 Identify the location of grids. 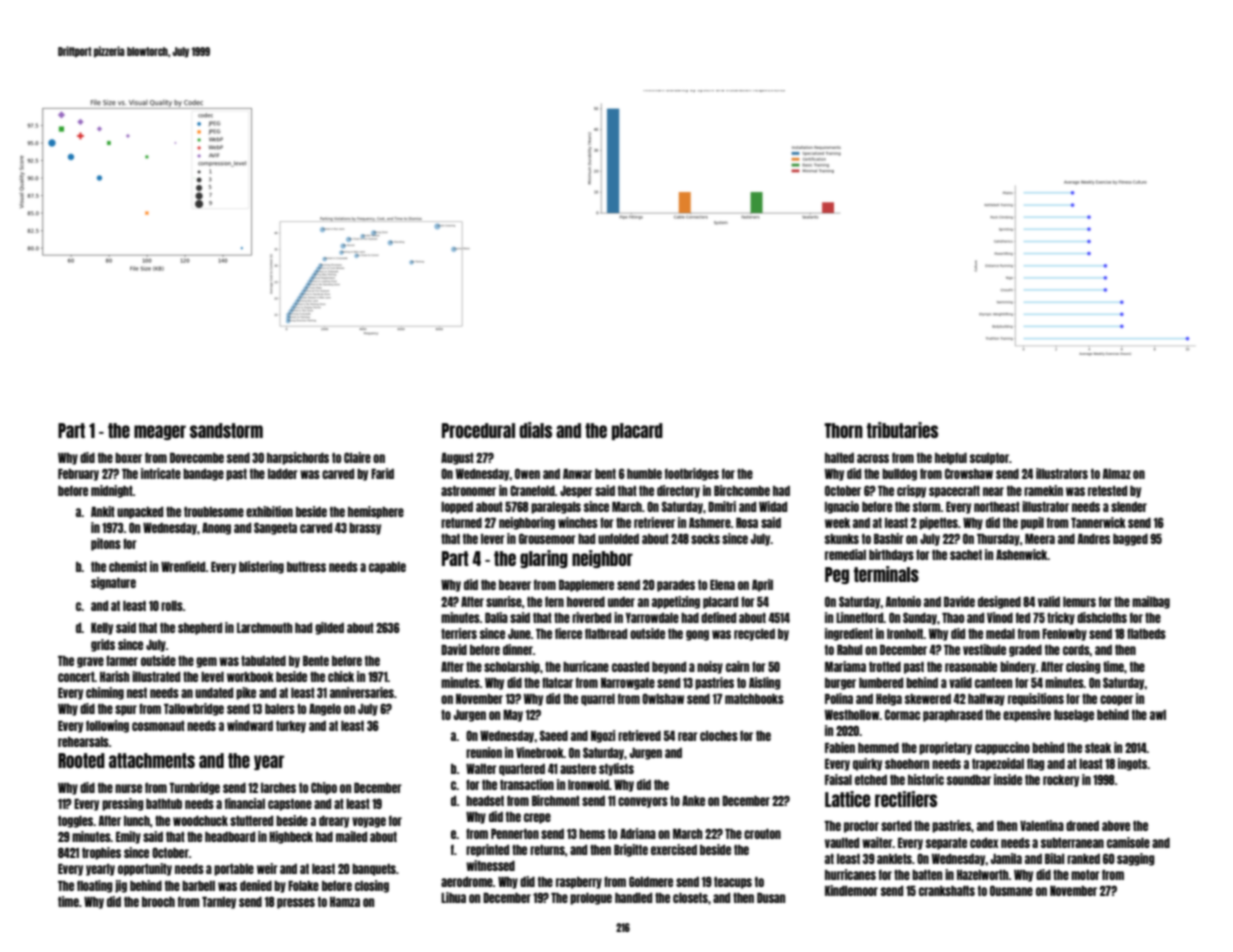
(103, 645).
